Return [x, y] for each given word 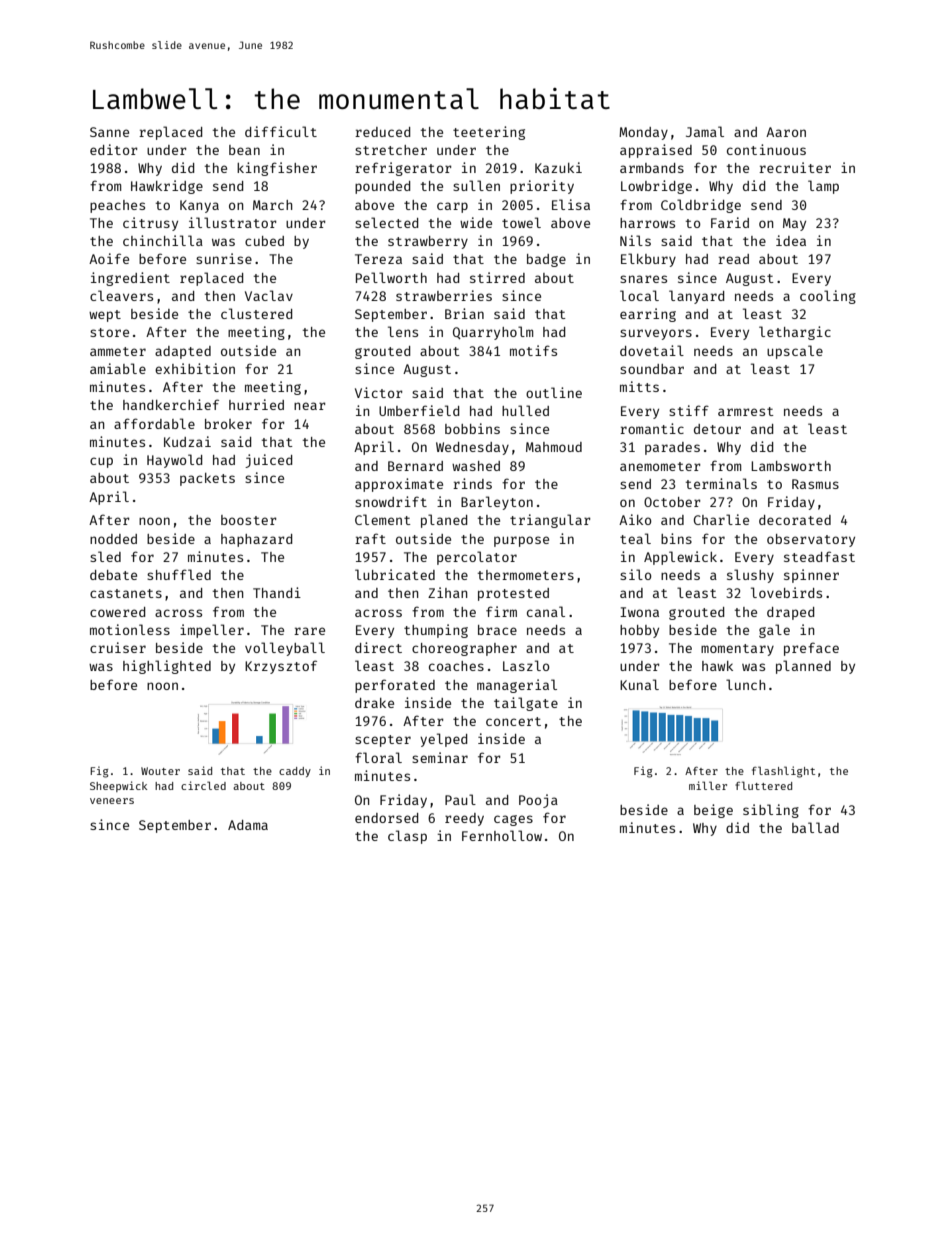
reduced [382, 132]
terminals [721, 483]
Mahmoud [554, 447]
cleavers [121, 295]
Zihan [447, 592]
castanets [126, 593]
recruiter [795, 167]
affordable [154, 423]
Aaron [786, 132]
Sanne [109, 132]
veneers [112, 801]
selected [386, 222]
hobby [639, 631]
